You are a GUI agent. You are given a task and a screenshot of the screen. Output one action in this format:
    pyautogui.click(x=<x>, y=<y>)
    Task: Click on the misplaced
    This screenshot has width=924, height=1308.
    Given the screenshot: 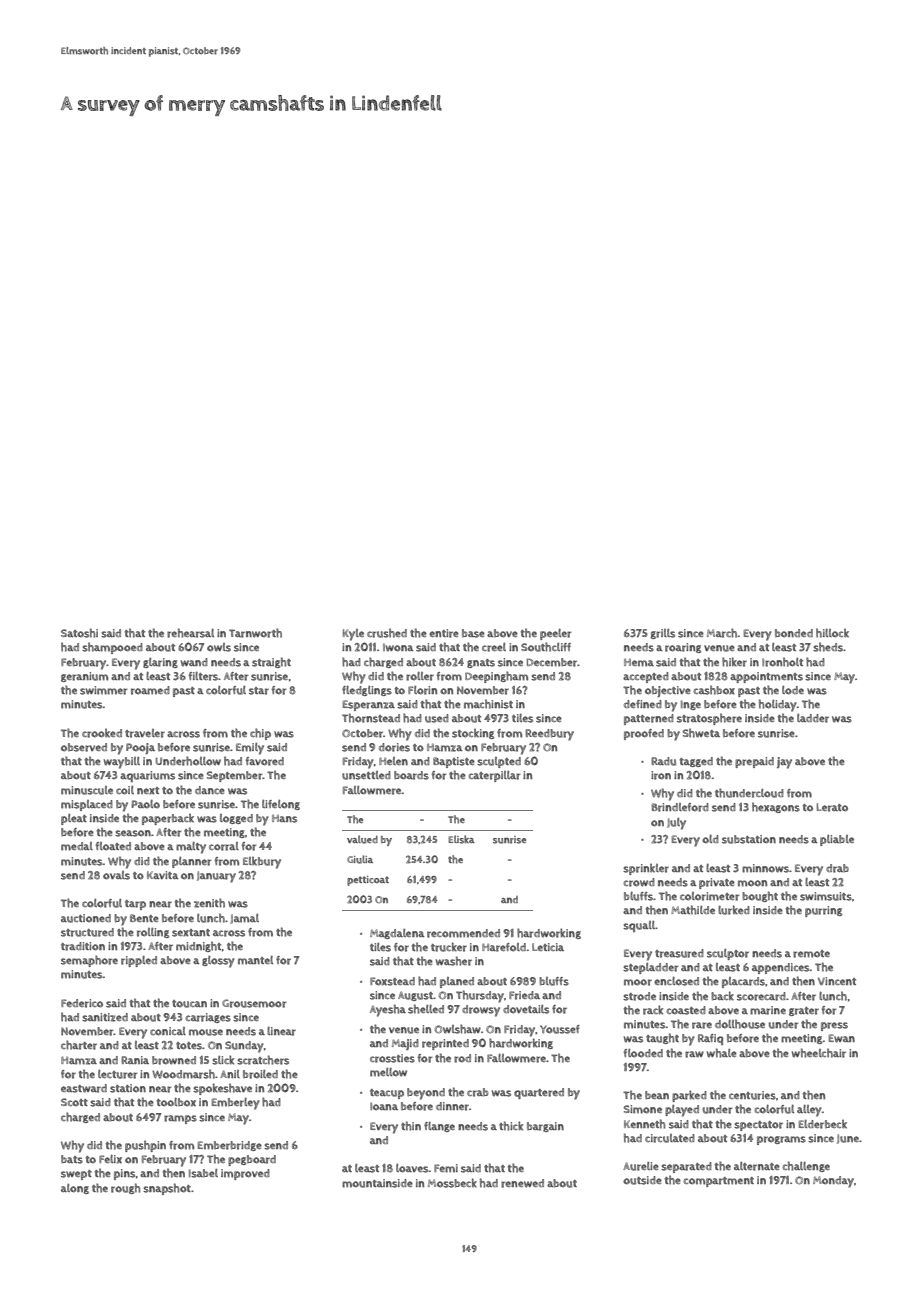 What is the action you would take?
    pyautogui.click(x=87, y=805)
